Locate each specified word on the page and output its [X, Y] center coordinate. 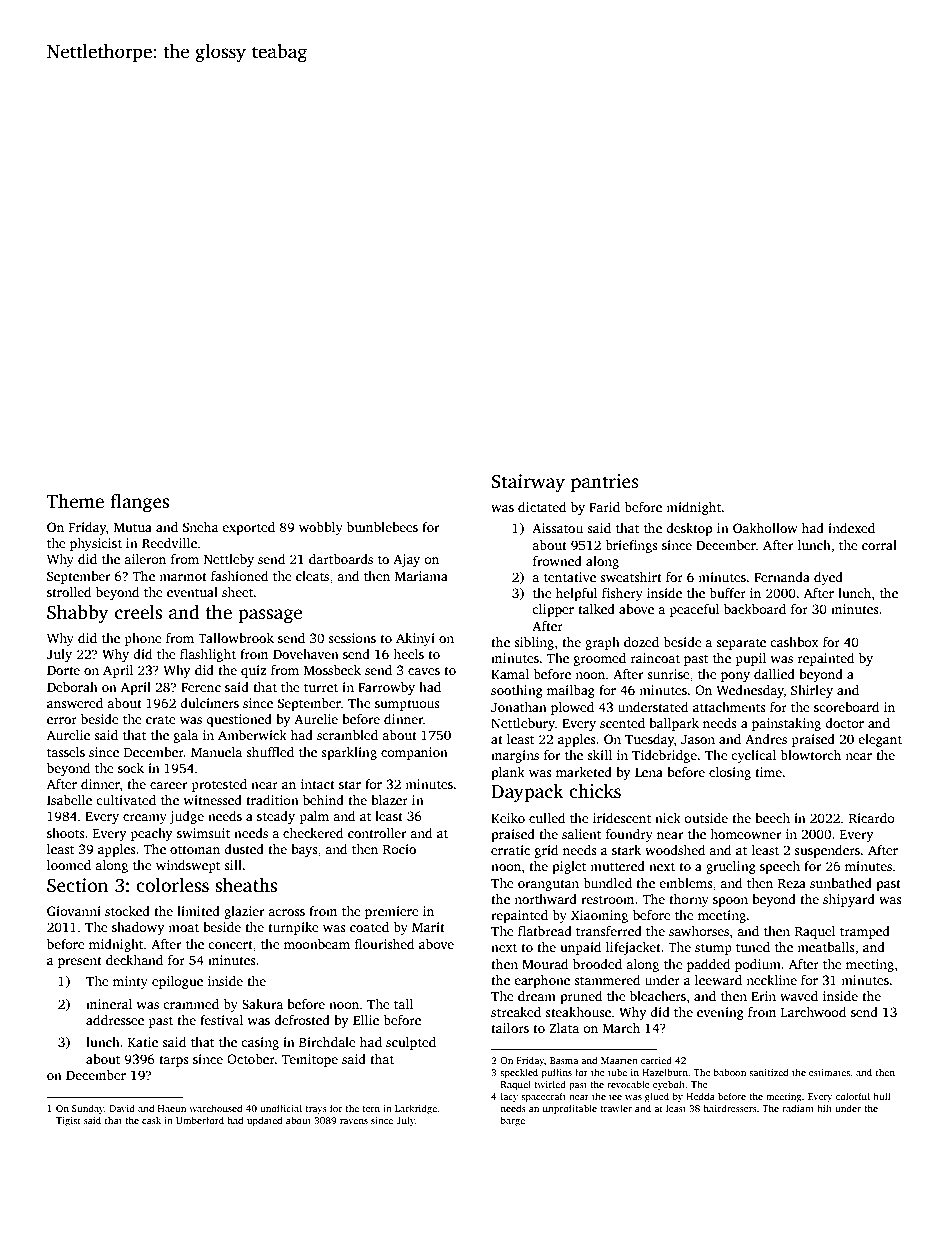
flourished [384, 944]
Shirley [812, 691]
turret [321, 688]
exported [248, 528]
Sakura [262, 1004]
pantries [605, 483]
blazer [389, 800]
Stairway [528, 483]
